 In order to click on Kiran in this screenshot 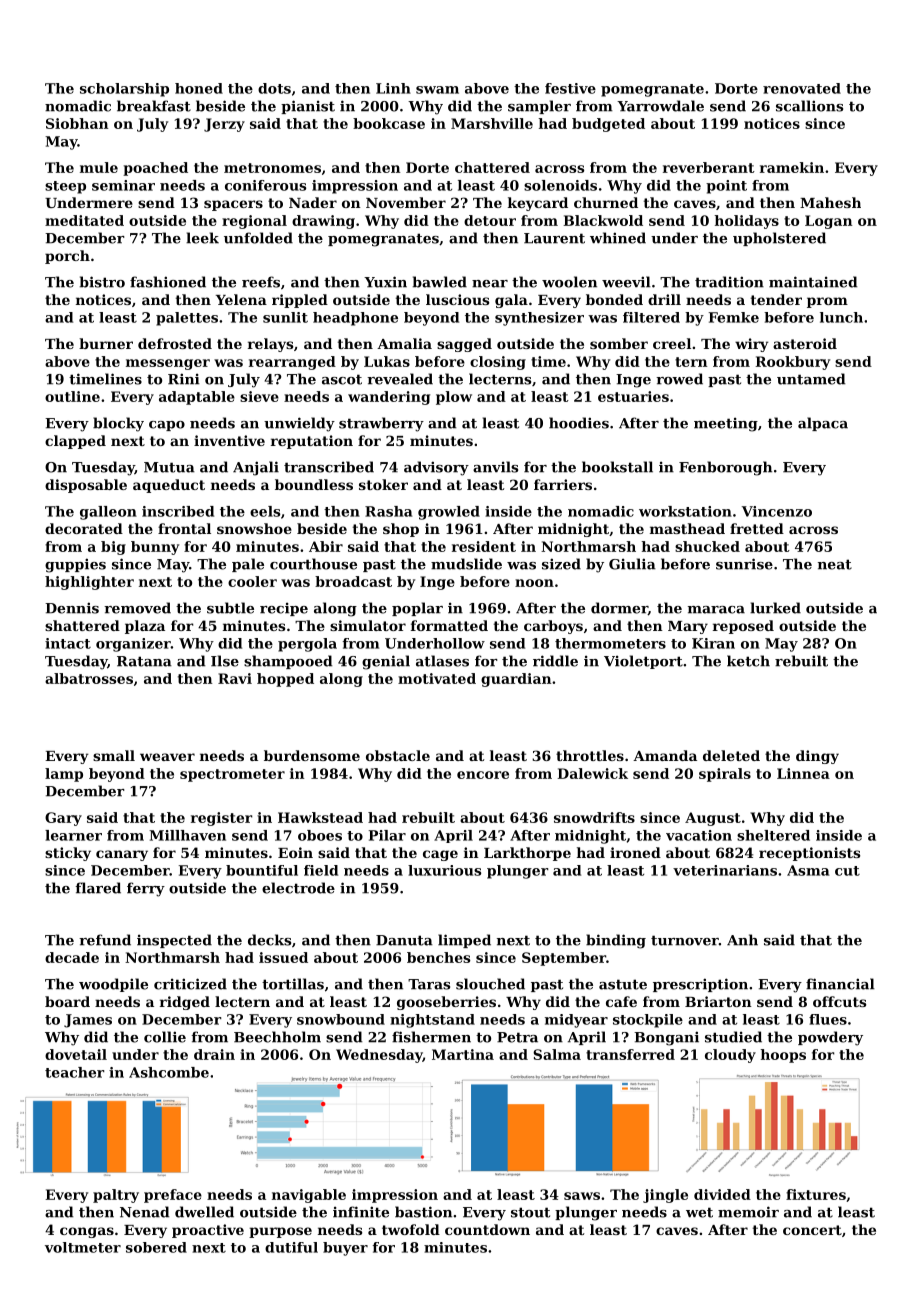, I will do `click(713, 643)`.
